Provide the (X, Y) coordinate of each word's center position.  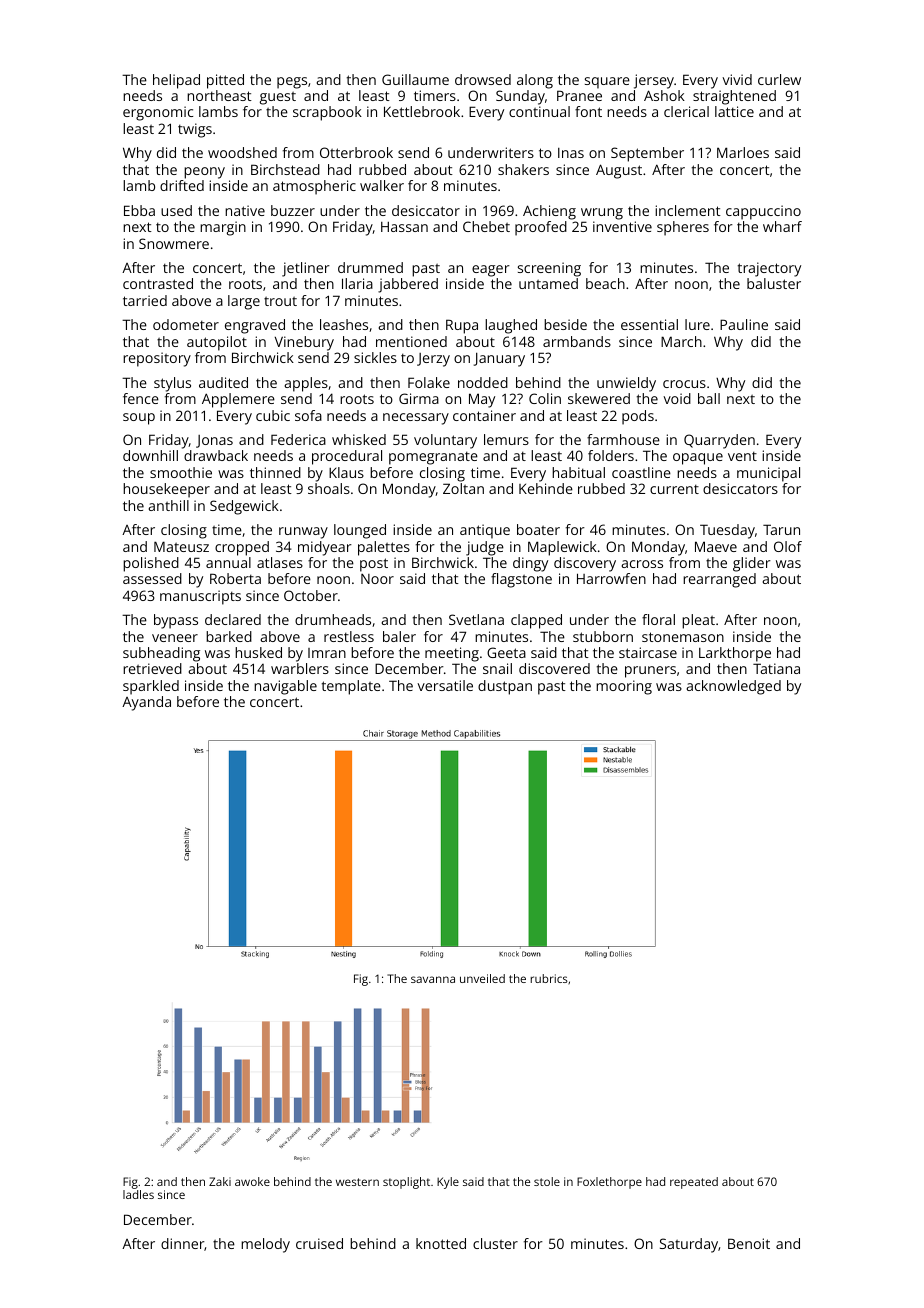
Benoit (749, 1243)
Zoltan (463, 488)
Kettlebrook (422, 111)
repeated (694, 1183)
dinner (183, 1244)
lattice (734, 111)
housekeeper (166, 490)
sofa (308, 415)
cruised (319, 1243)
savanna (433, 979)
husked (258, 652)
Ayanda (146, 703)
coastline (641, 472)
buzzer (293, 210)
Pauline (744, 324)
